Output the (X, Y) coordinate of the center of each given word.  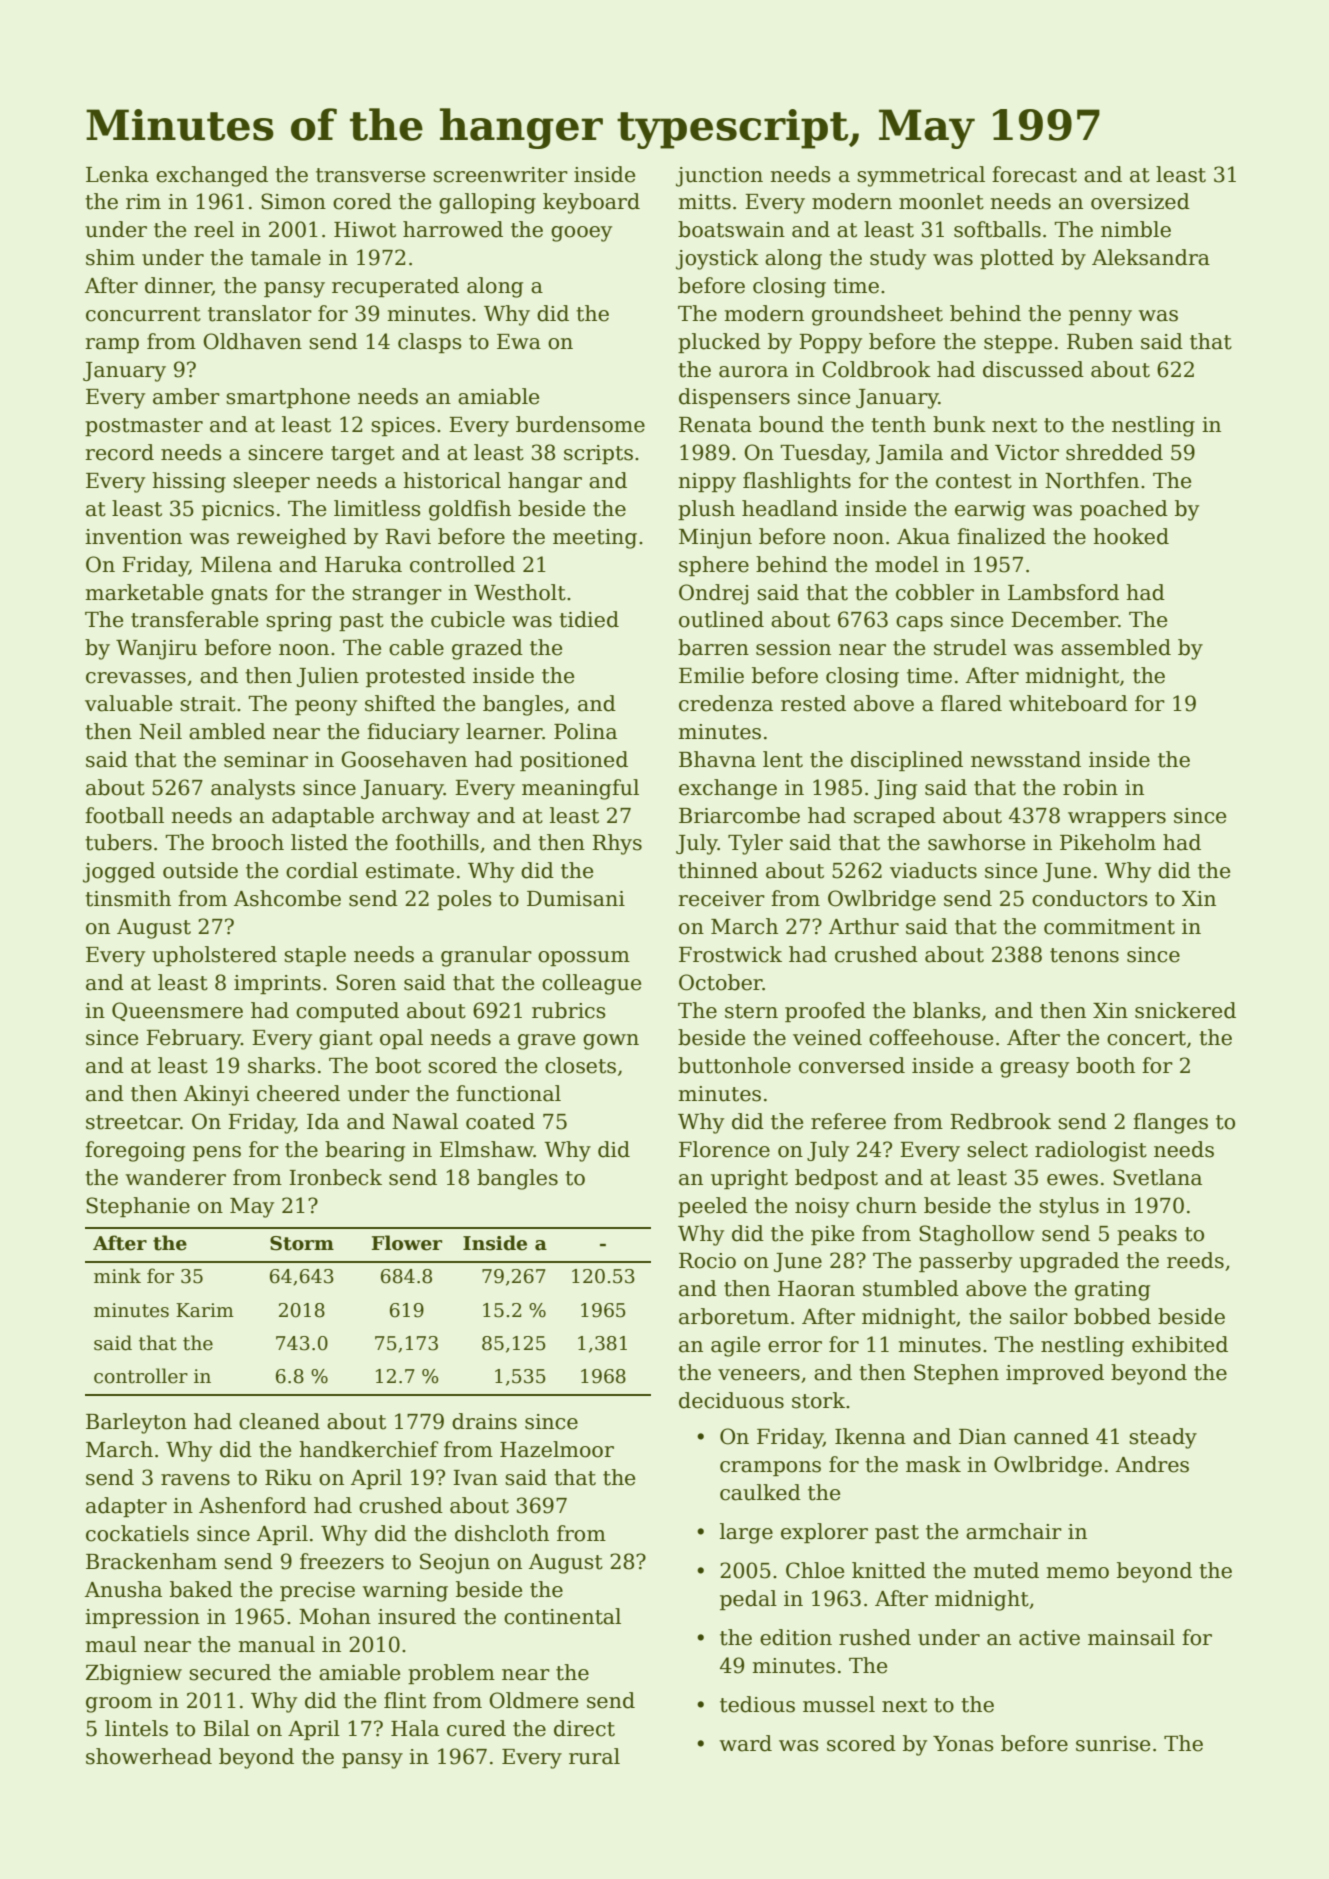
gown (611, 1042)
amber (186, 396)
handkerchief (369, 1449)
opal (401, 1039)
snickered (1185, 1010)
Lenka (117, 174)
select (997, 1149)
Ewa (519, 342)
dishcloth (502, 1533)
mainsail (1131, 1637)
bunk (959, 424)
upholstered (214, 956)
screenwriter (500, 175)
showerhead (149, 1756)
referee (848, 1121)
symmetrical (921, 176)
